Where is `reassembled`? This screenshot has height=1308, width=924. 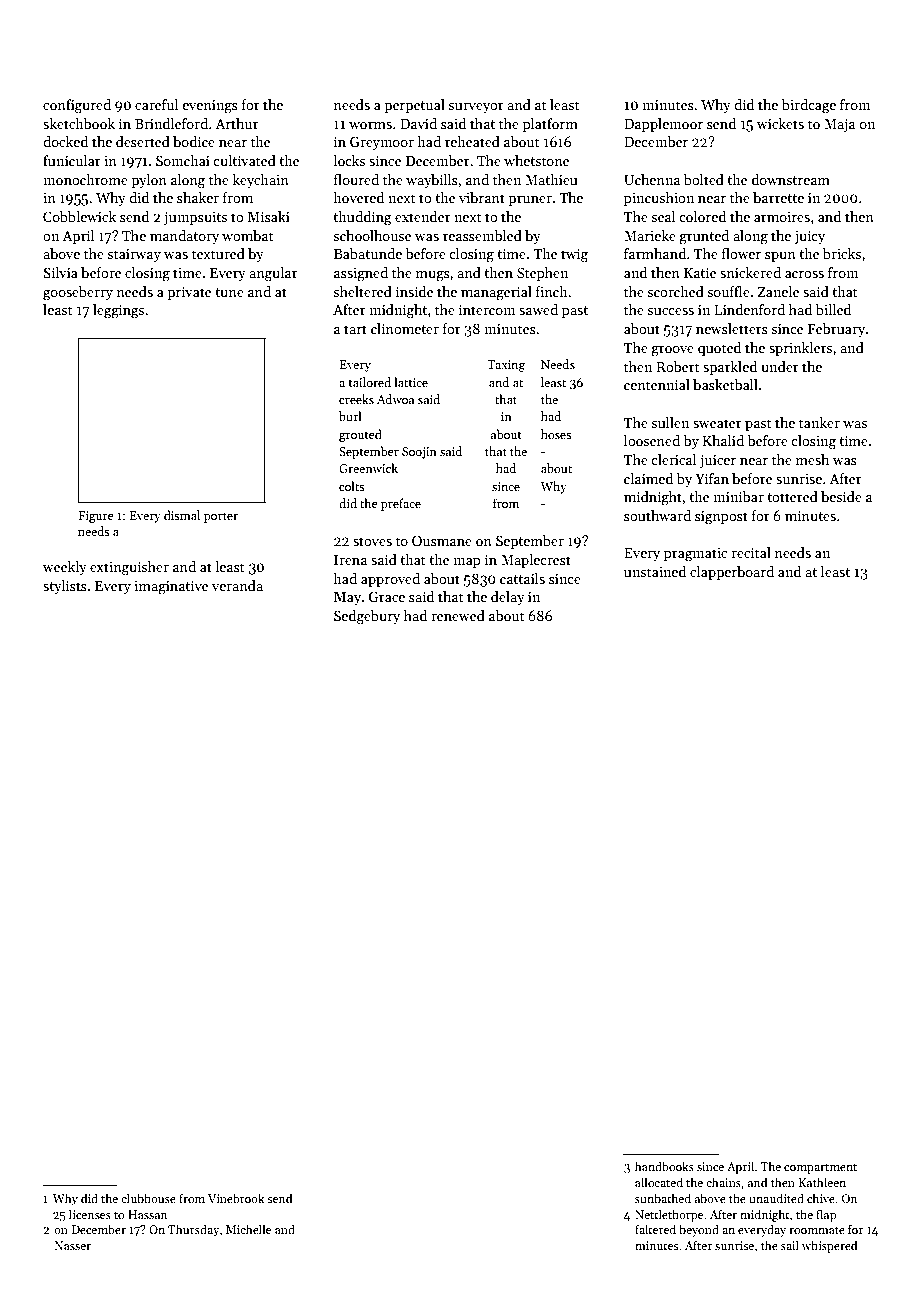
reassembled is located at coordinates (482, 235).
